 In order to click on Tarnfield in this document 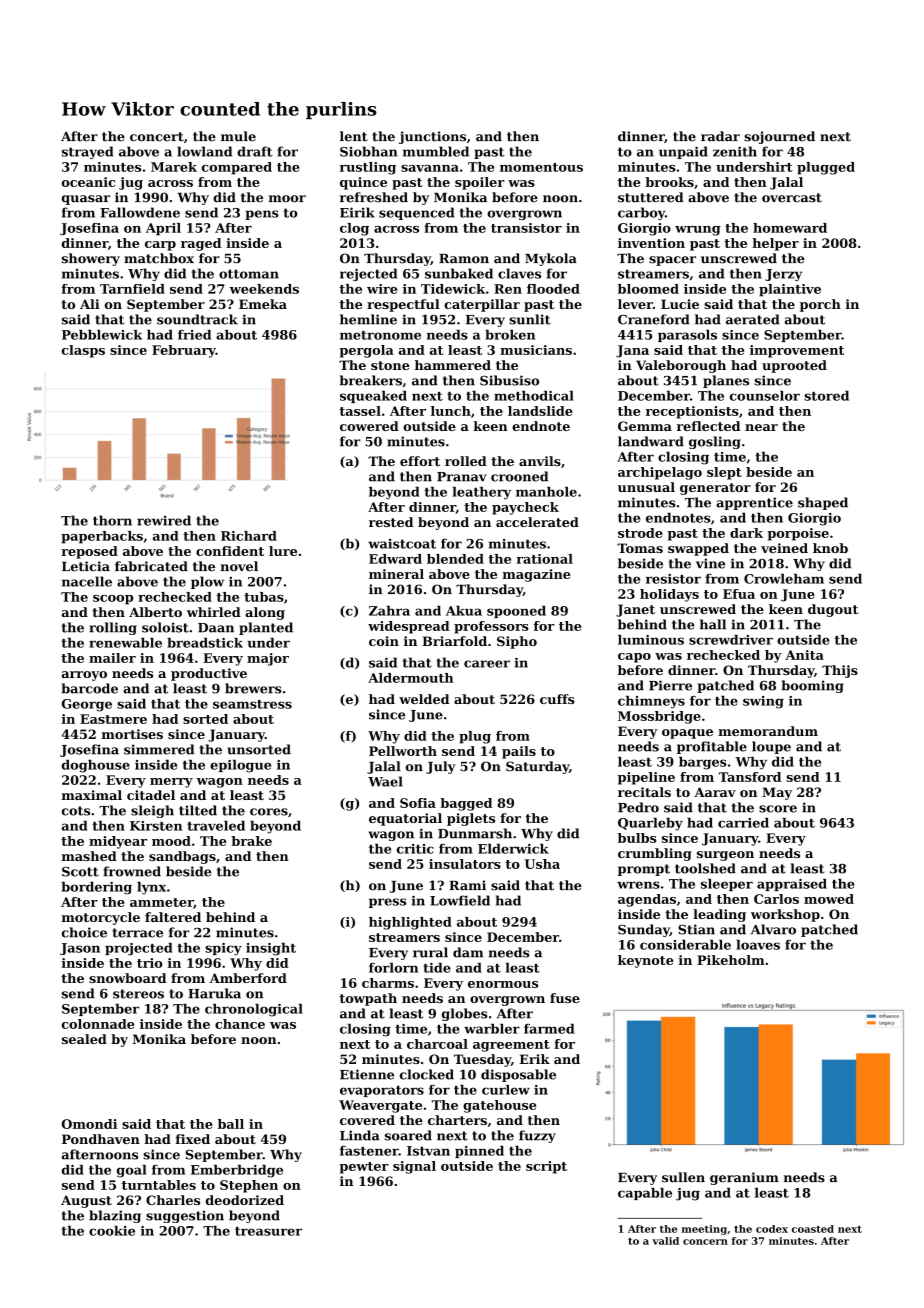, I will do `click(132, 289)`.
